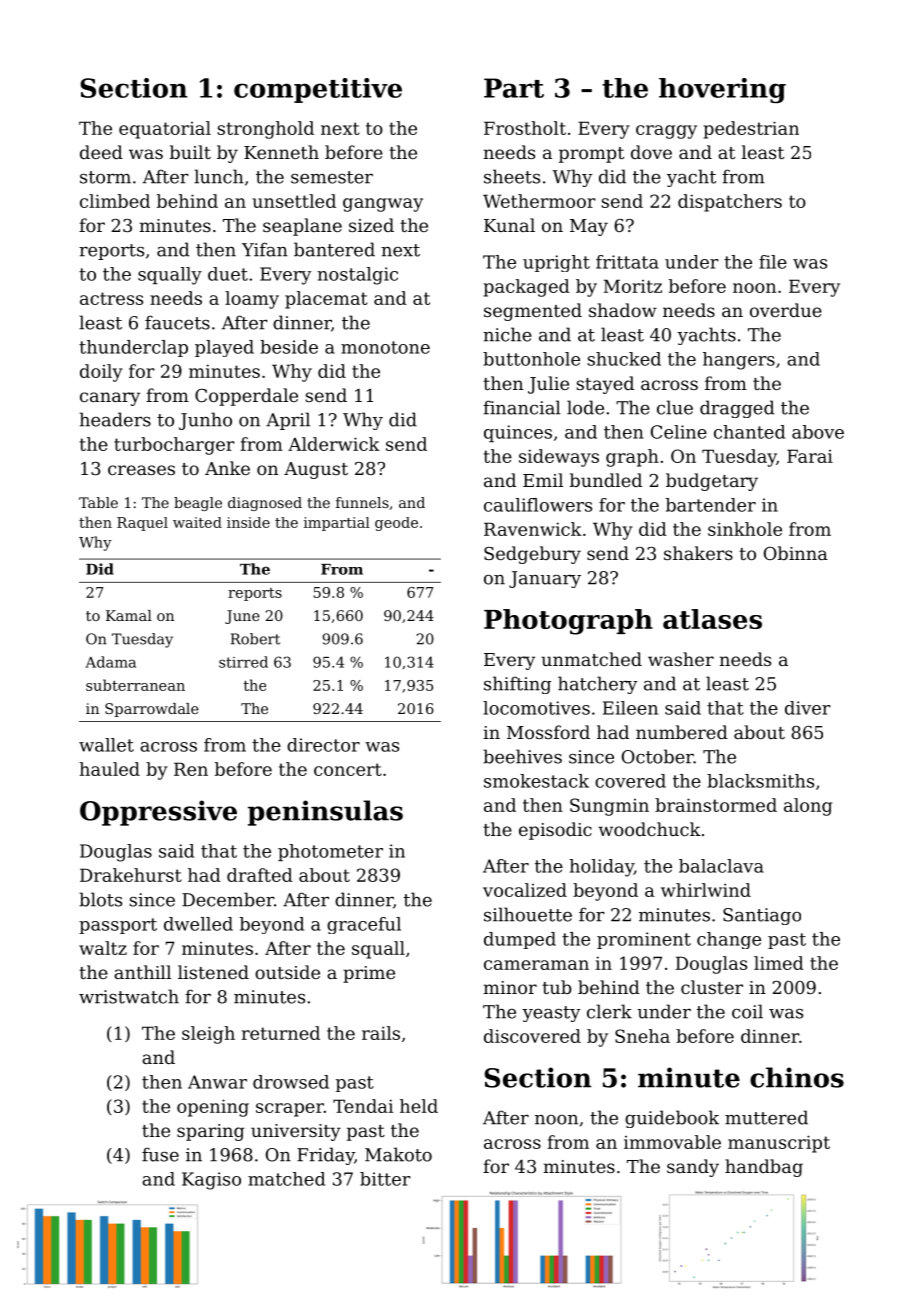 The image size is (924, 1308). What do you see at coordinates (543, 480) in the screenshot?
I see `Emil` at bounding box center [543, 480].
